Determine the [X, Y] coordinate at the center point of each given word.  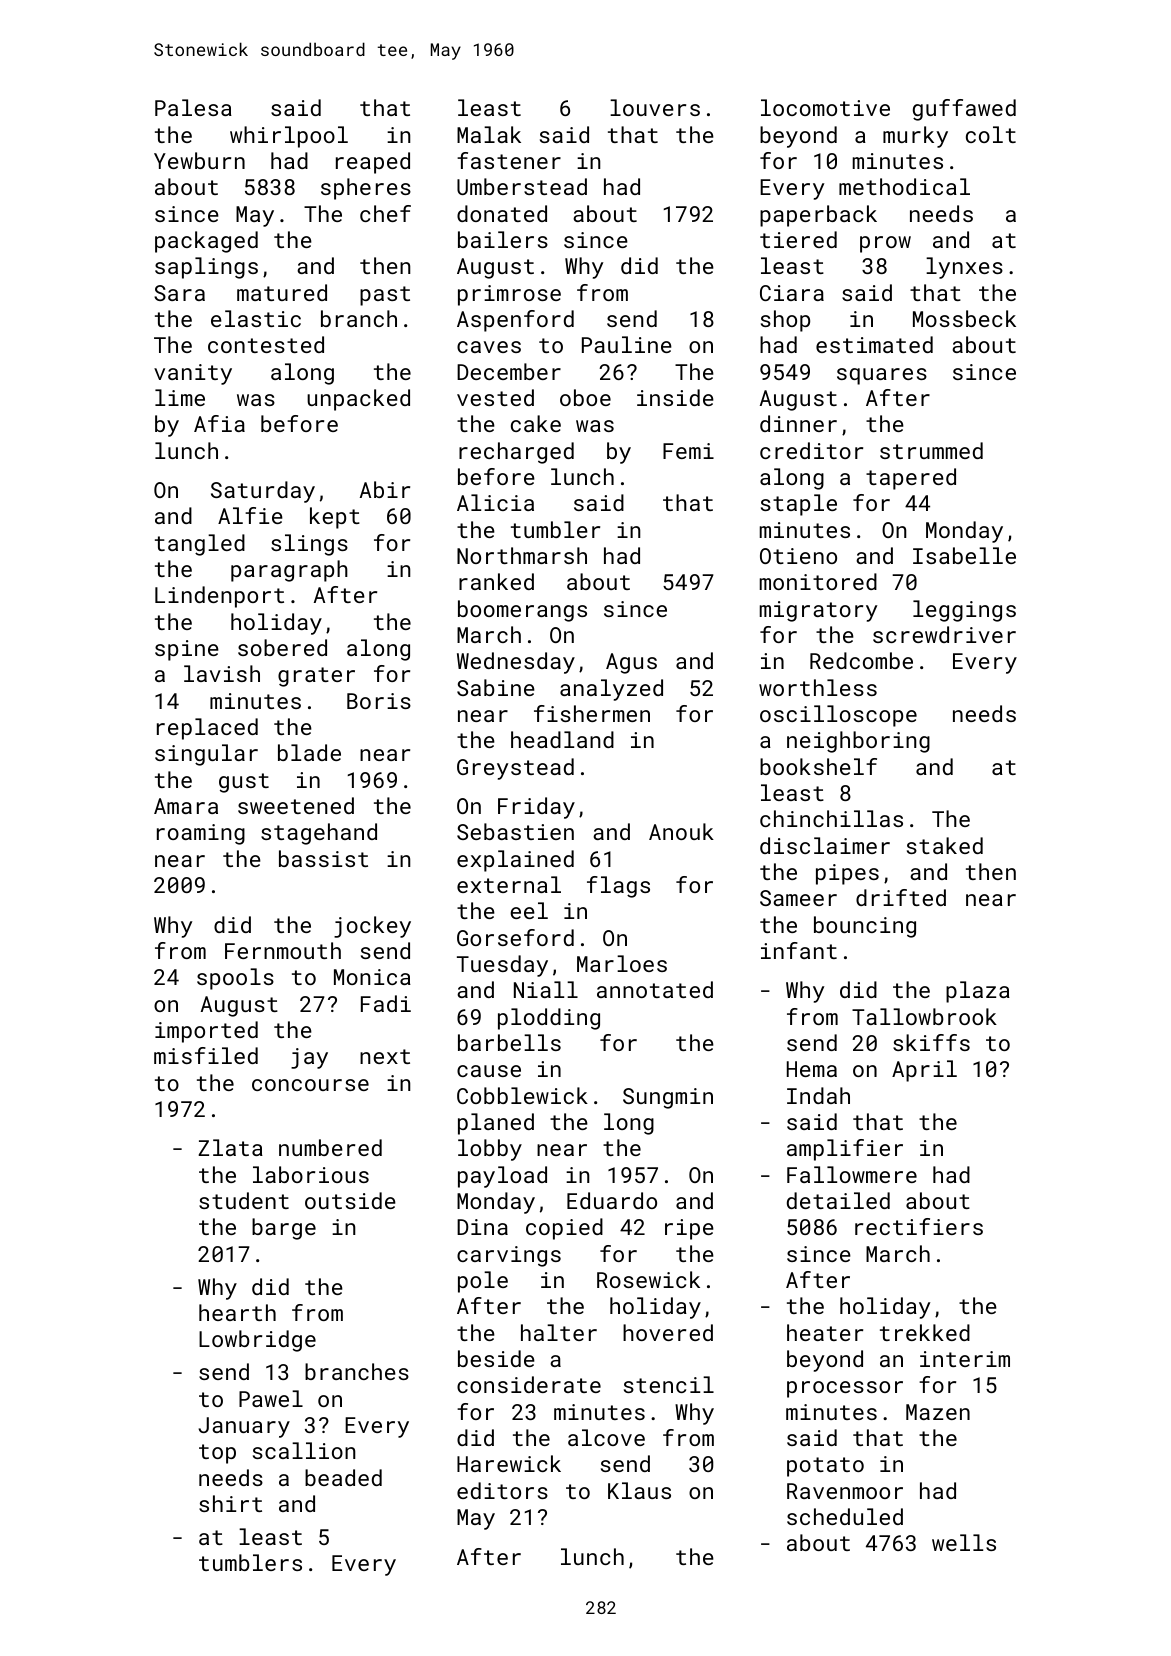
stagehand [319, 834]
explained [515, 861]
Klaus [639, 1490]
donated [502, 213]
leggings [964, 611]
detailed [838, 1200]
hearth [237, 1312]
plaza [978, 992]
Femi [688, 451]
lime [180, 397]
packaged [206, 242]
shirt [230, 1503]
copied [564, 1229]
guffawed [964, 110]
